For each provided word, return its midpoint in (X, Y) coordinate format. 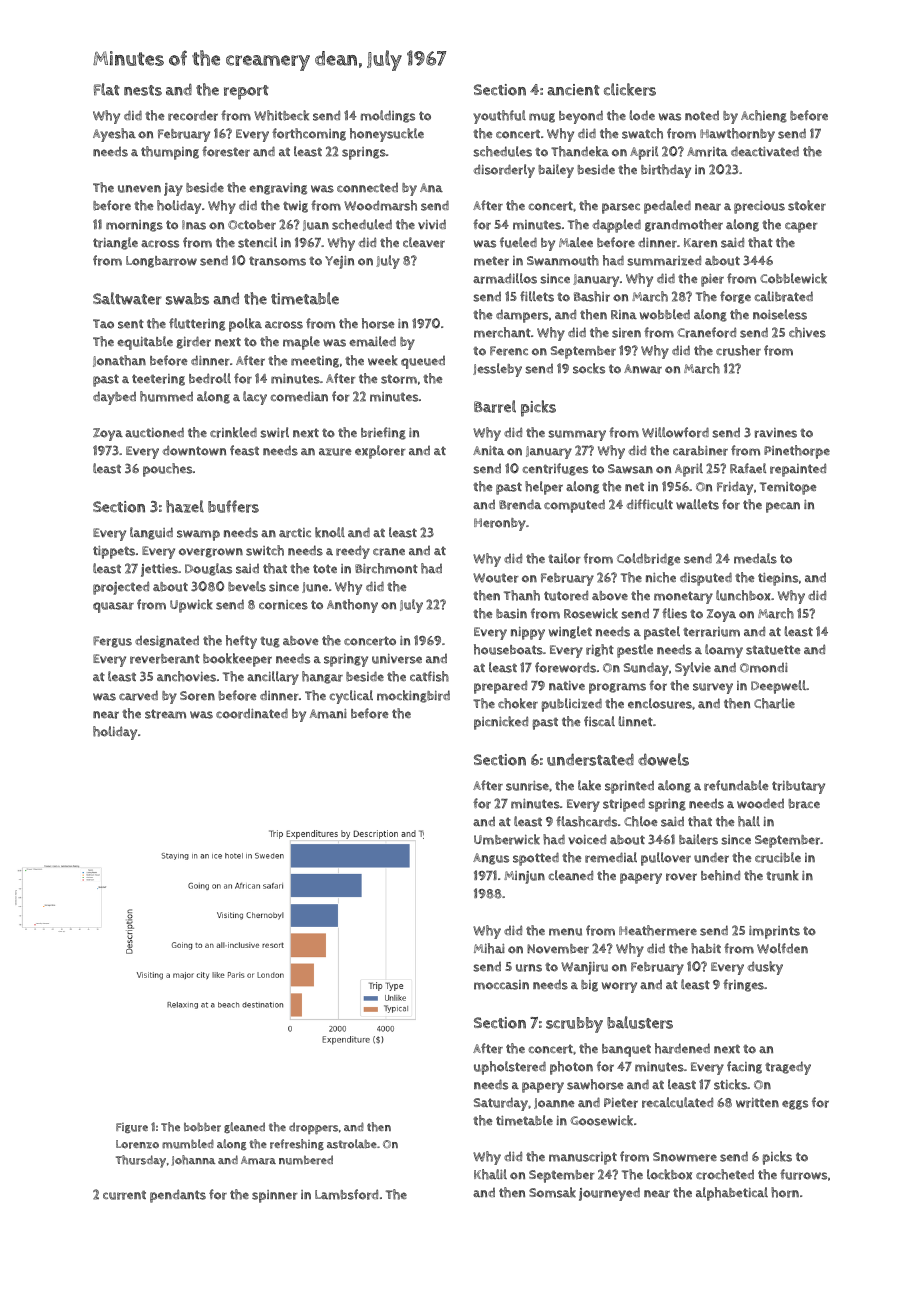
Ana (431, 187)
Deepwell (778, 687)
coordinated (252, 713)
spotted (536, 859)
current (124, 1195)
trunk (782, 875)
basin (511, 614)
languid (151, 533)
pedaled (667, 207)
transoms (277, 261)
